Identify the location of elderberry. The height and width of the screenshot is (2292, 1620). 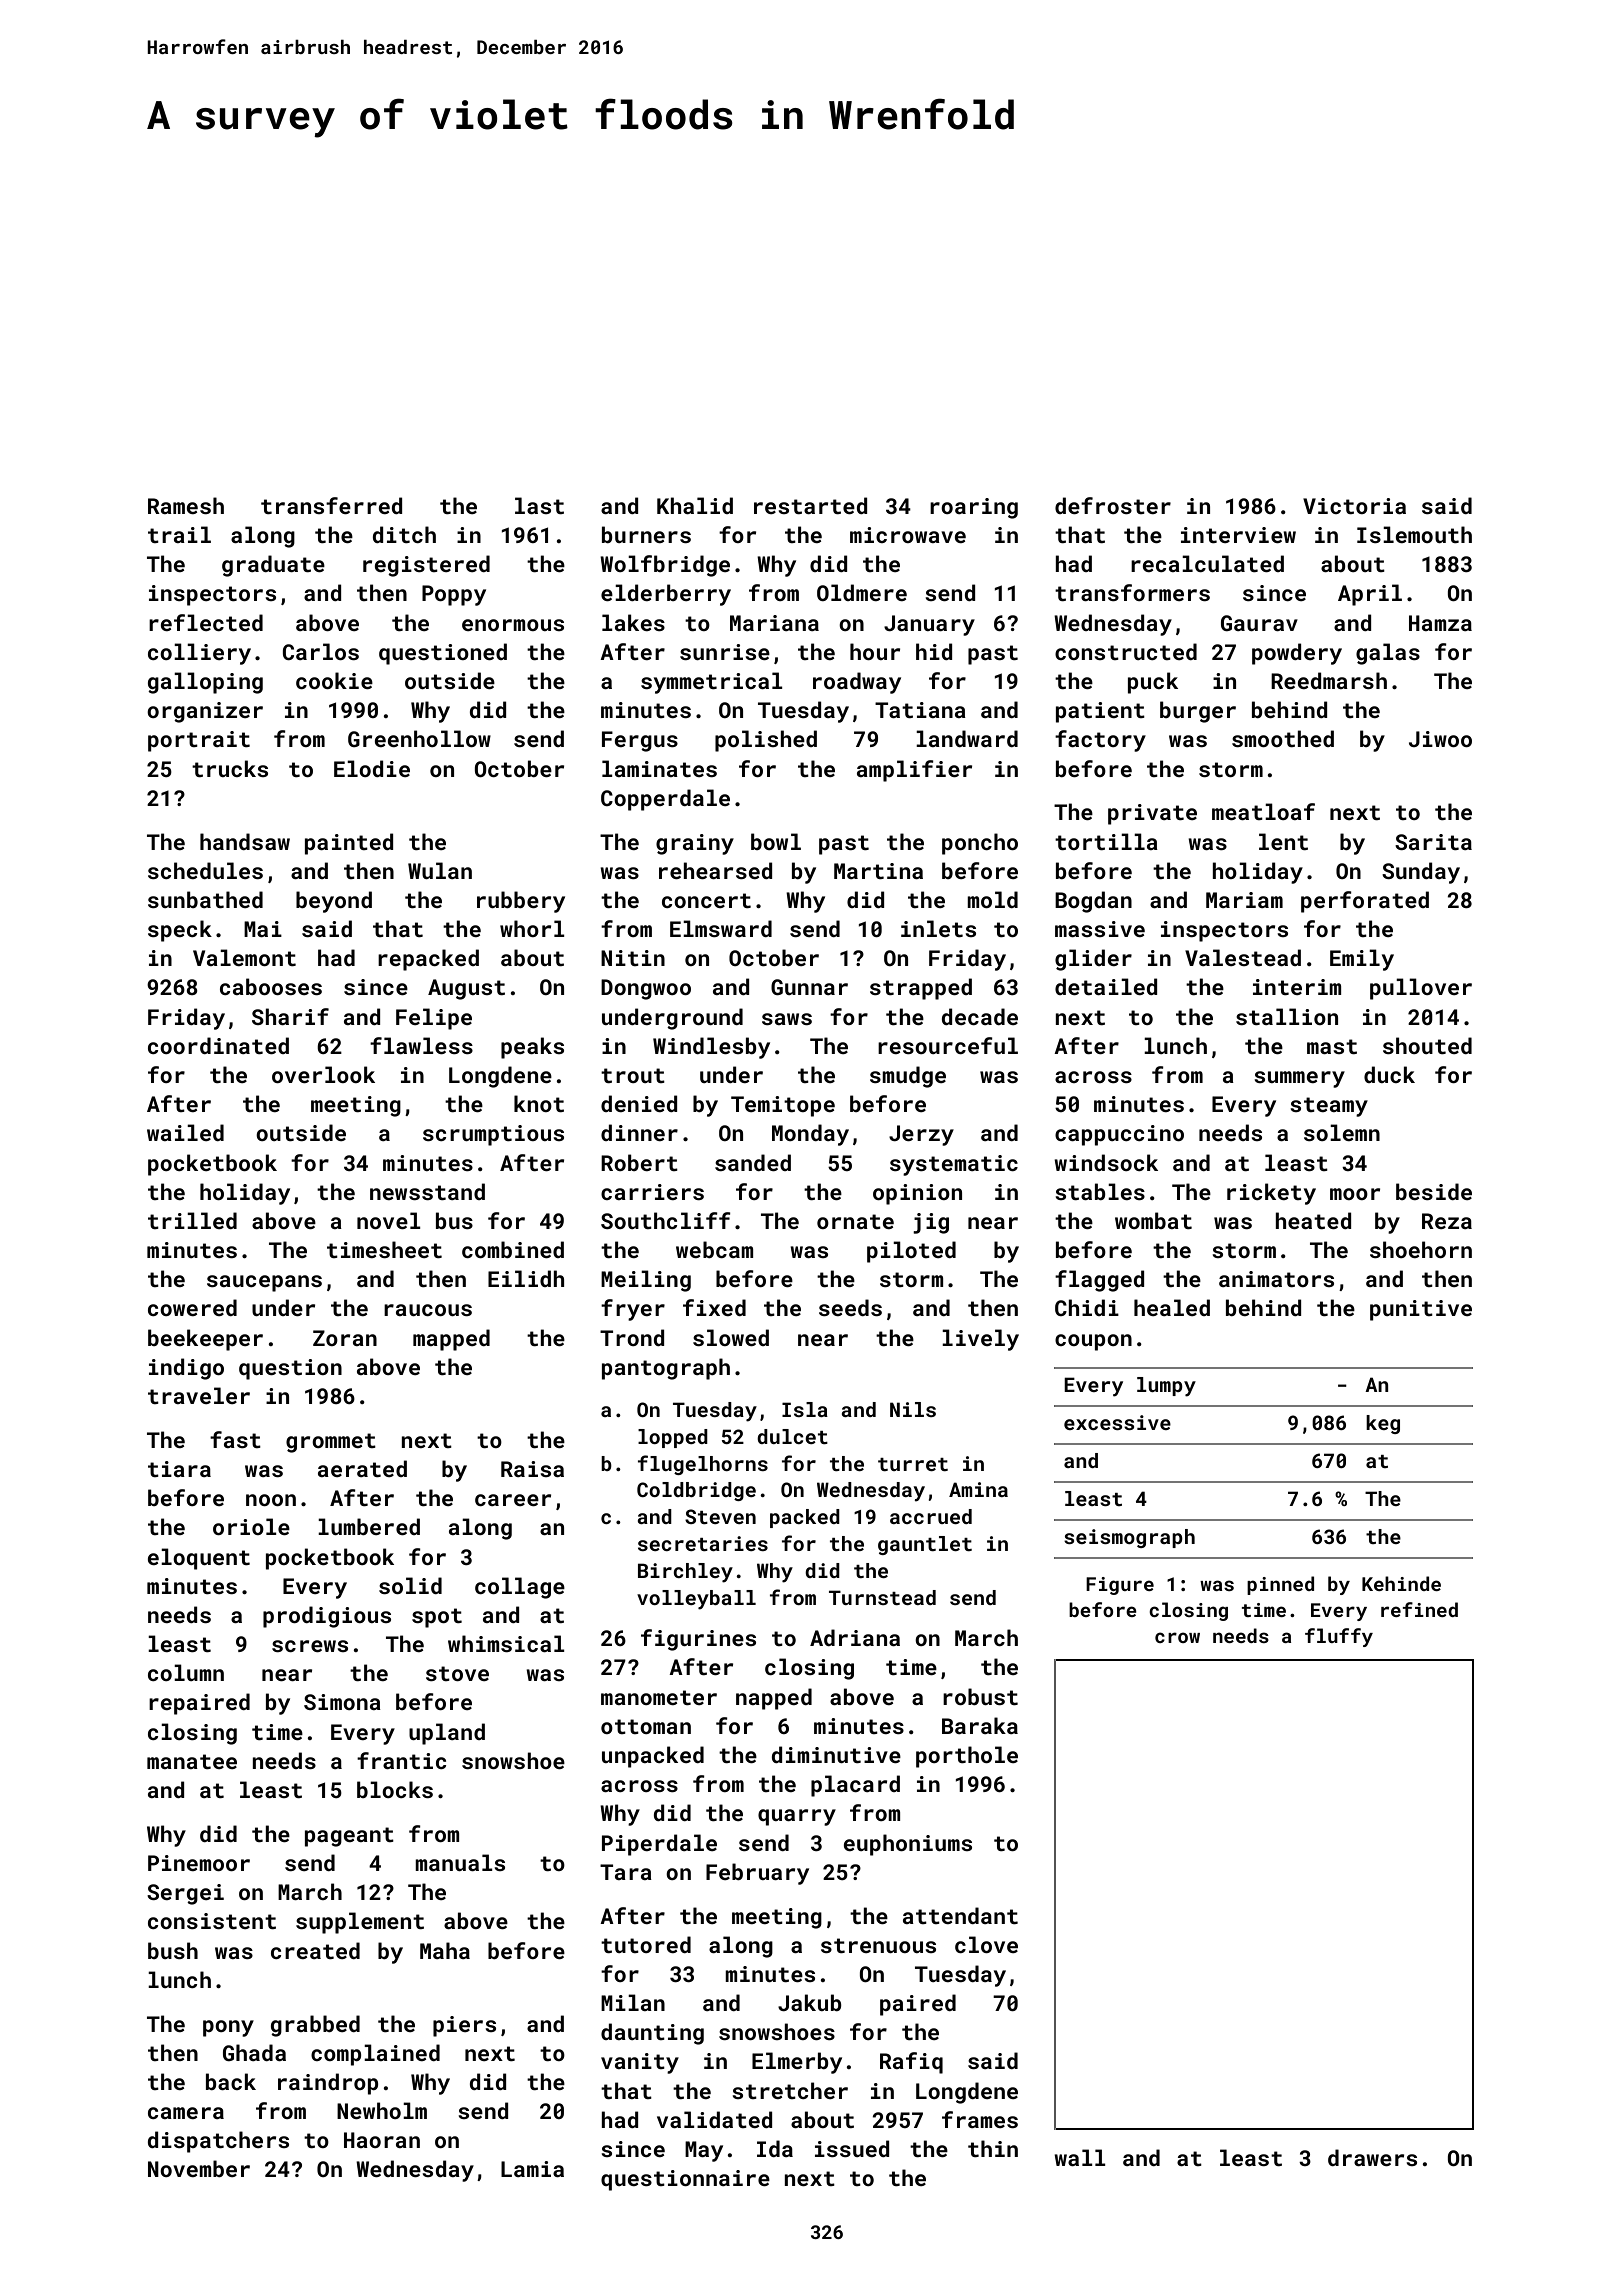
(666, 595).
